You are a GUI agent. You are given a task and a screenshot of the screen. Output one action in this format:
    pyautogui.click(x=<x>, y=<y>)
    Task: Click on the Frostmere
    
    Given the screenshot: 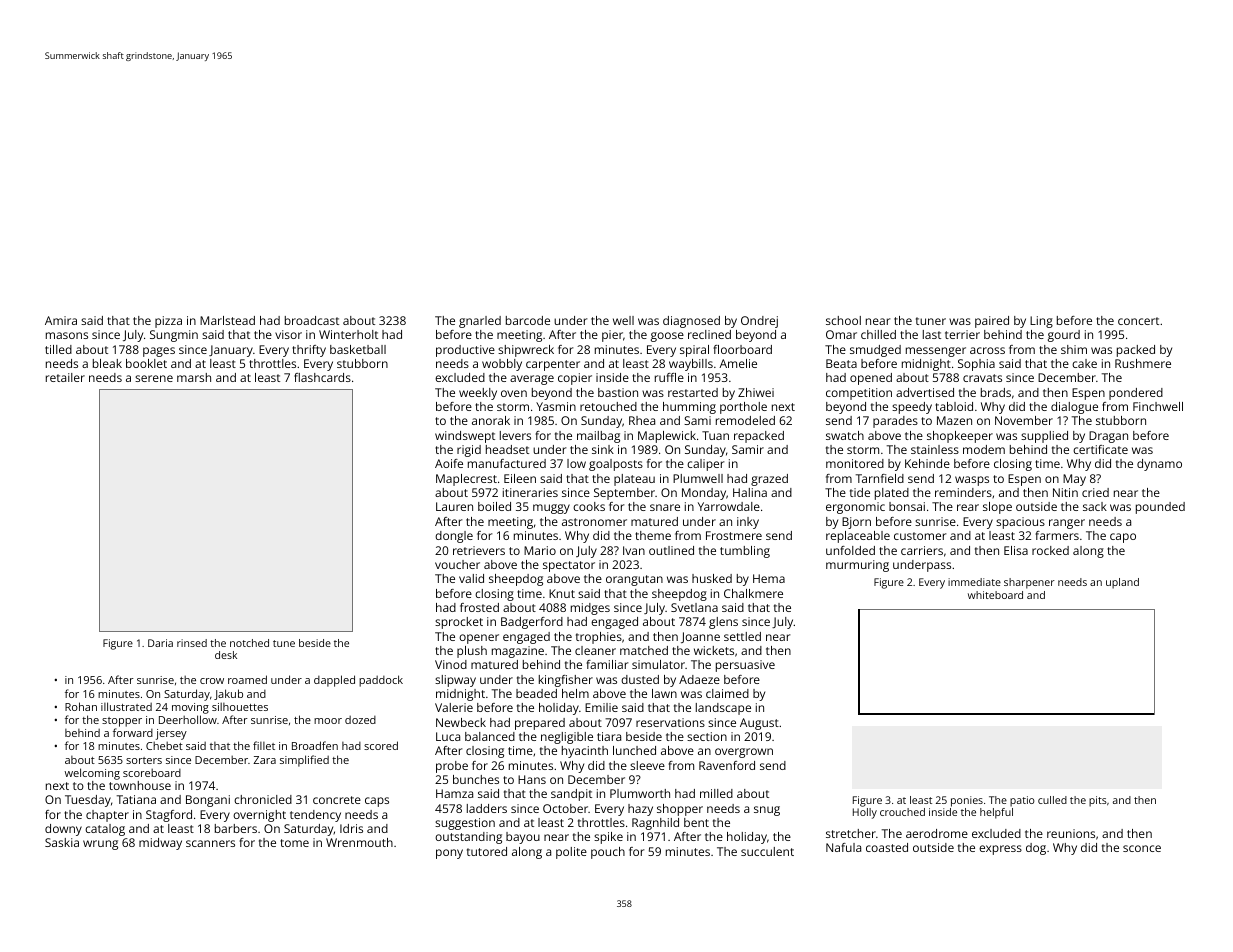 What is the action you would take?
    pyautogui.click(x=734, y=535)
